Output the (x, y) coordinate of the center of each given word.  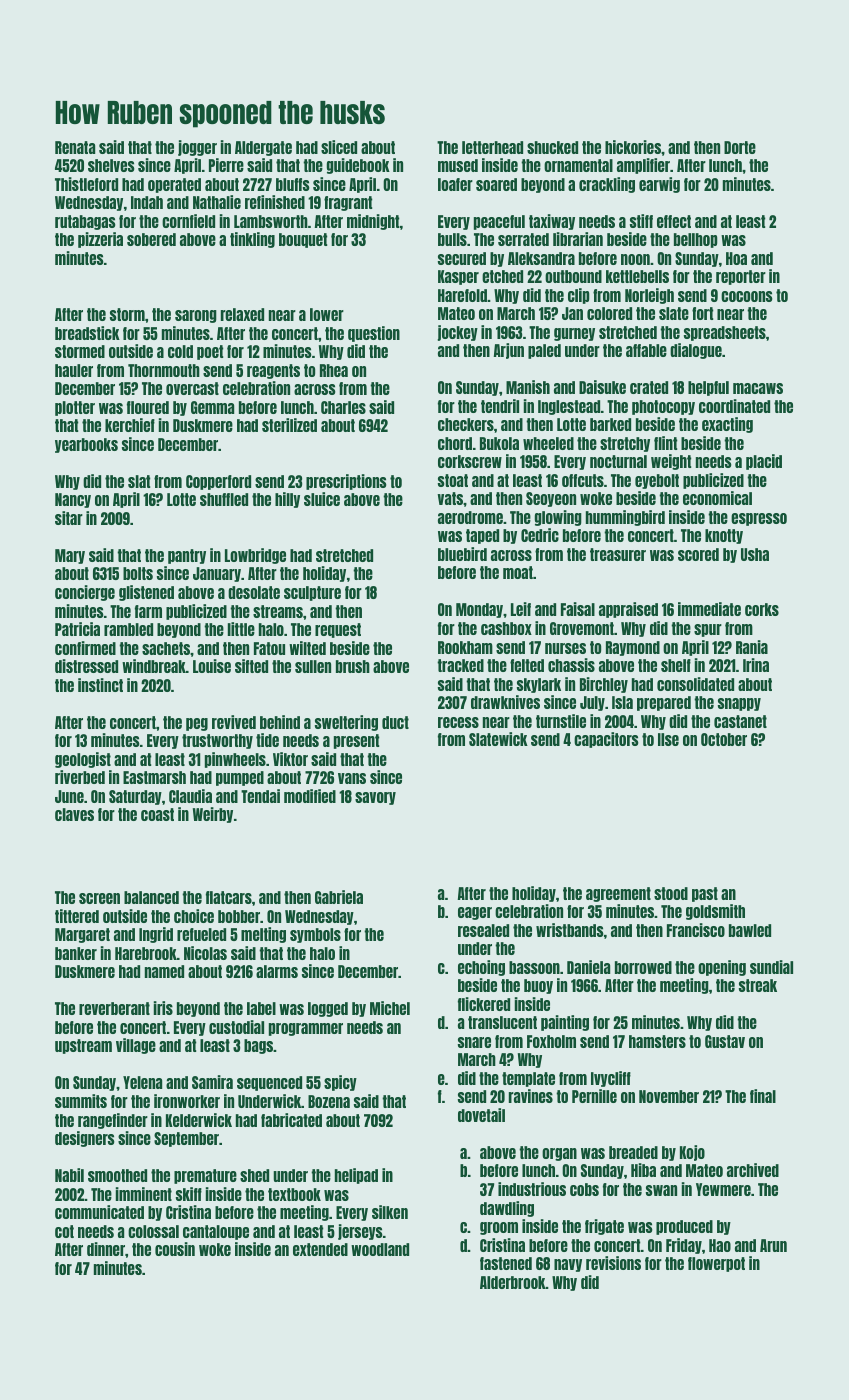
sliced (339, 147)
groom (499, 1228)
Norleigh (649, 296)
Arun (773, 1245)
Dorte (740, 147)
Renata (75, 147)
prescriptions (346, 482)
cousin (175, 1249)
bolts (138, 573)
